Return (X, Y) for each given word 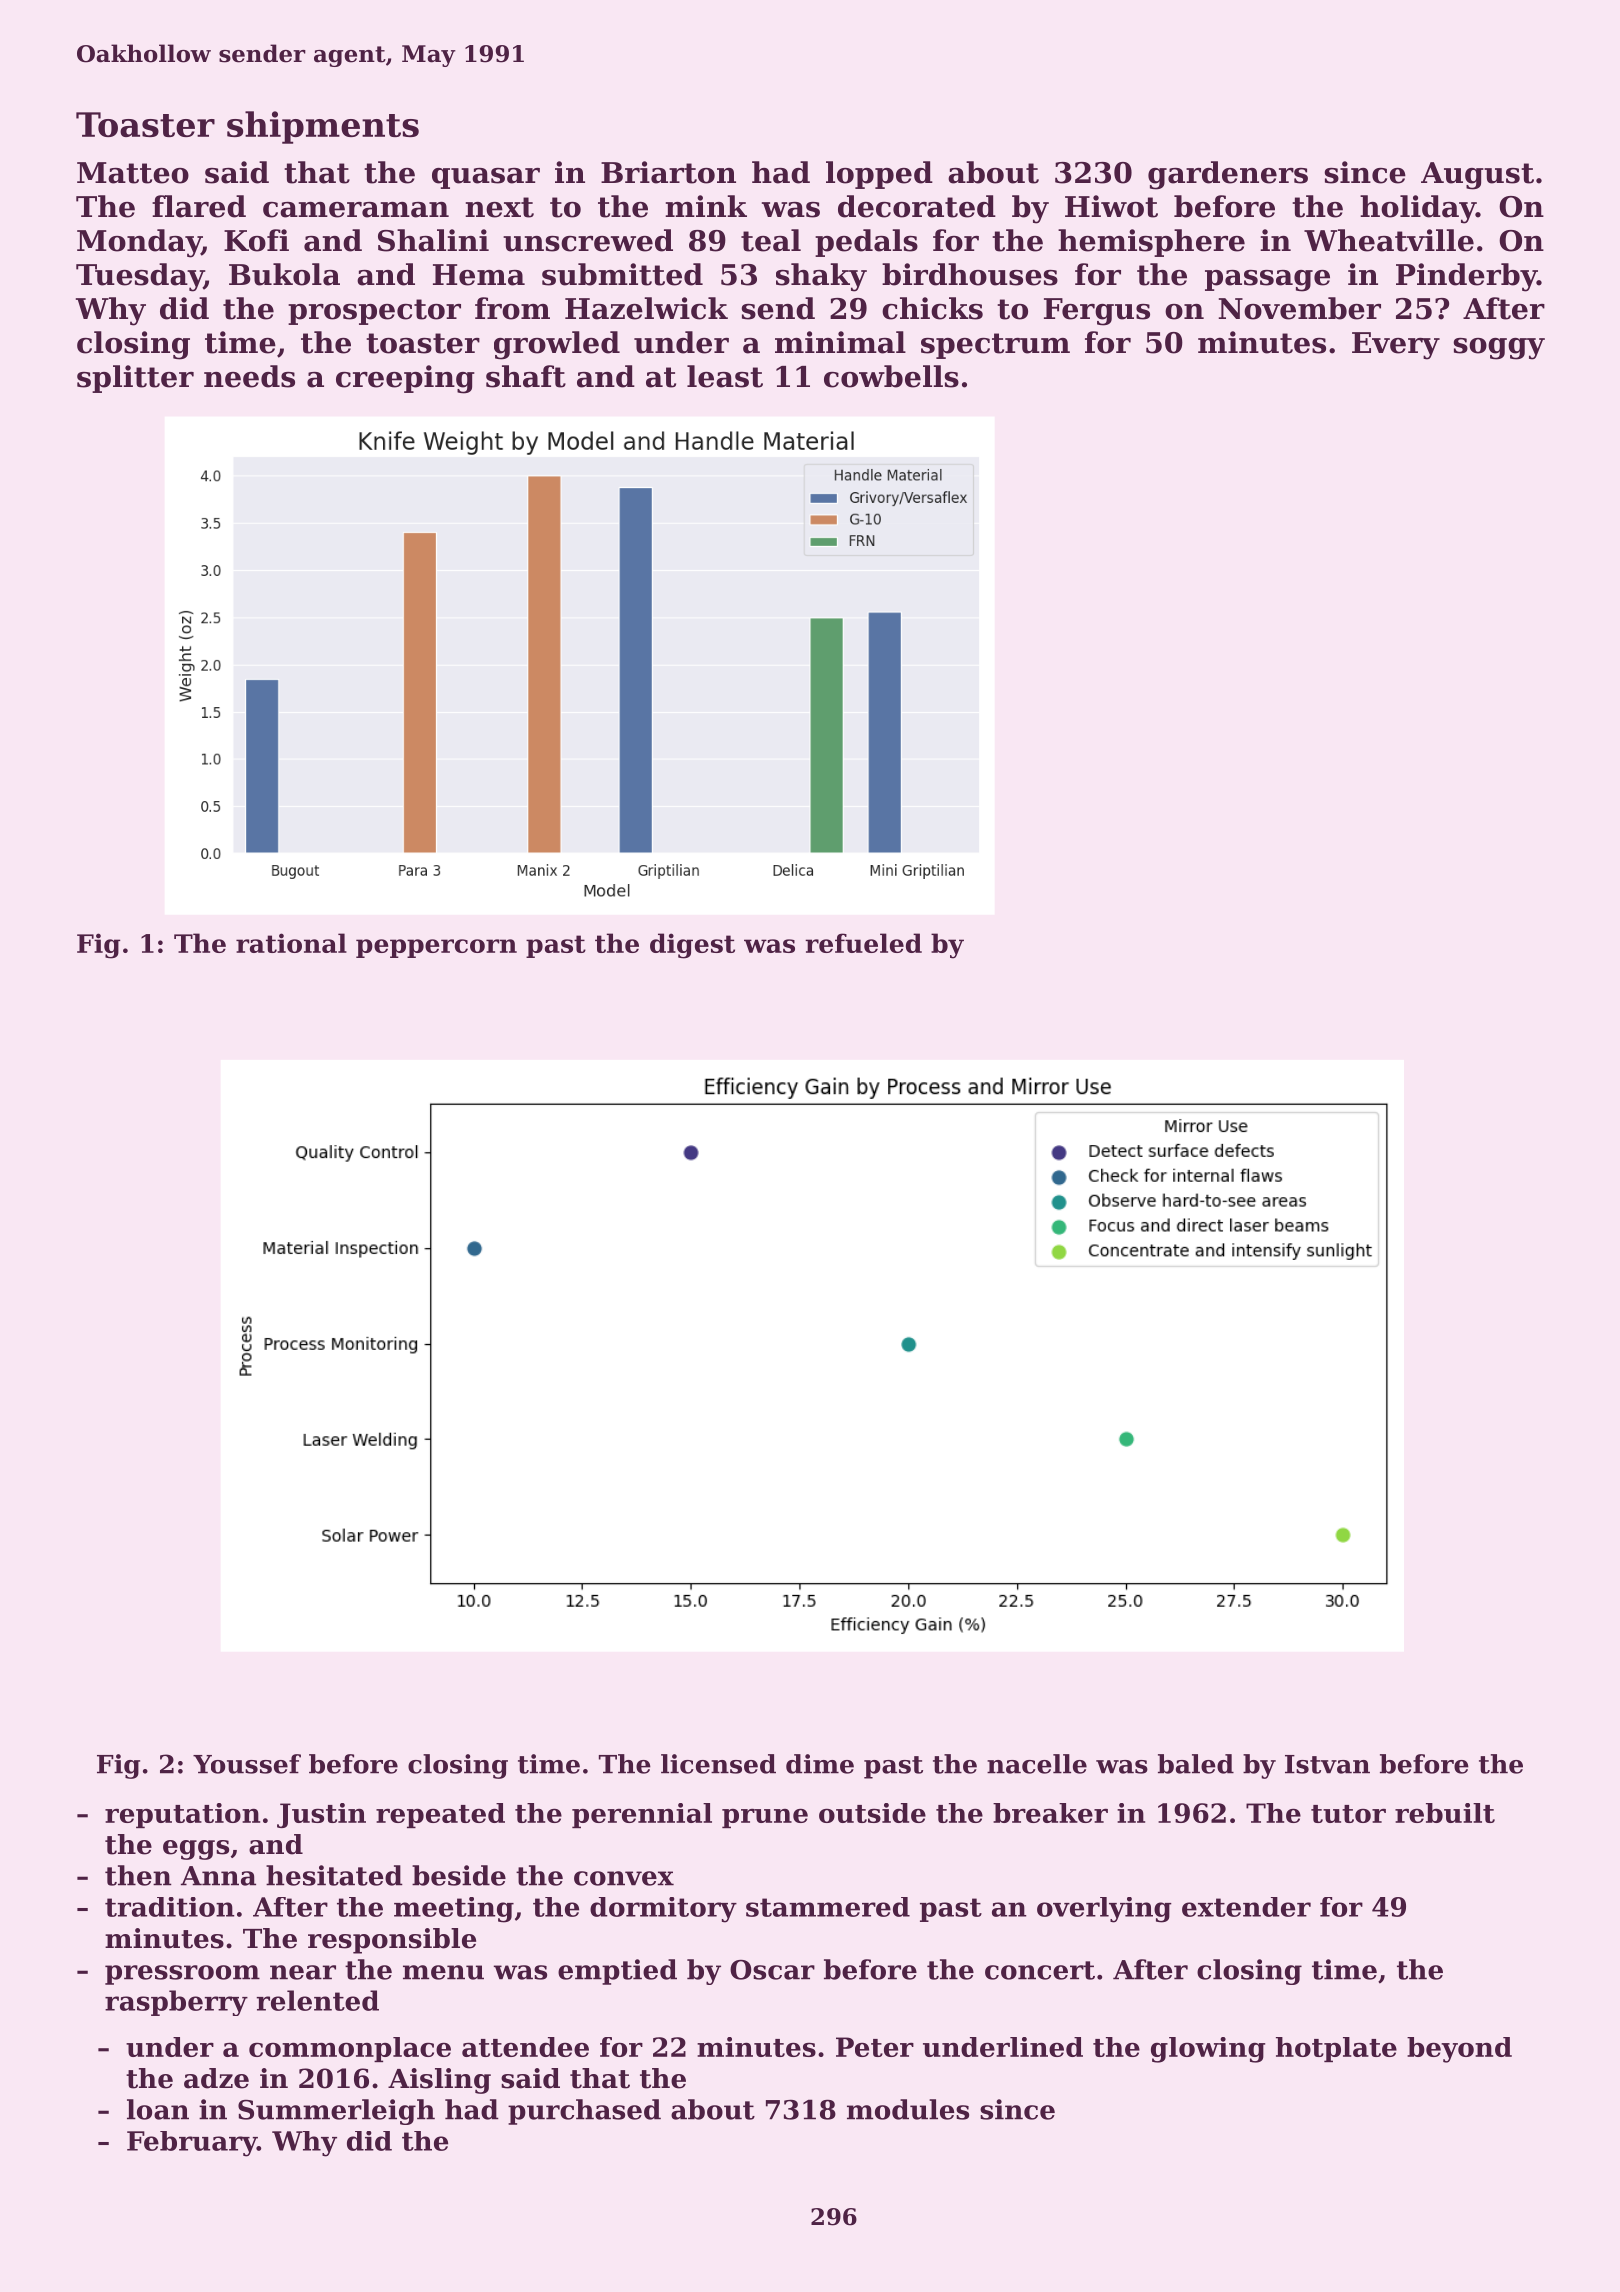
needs (249, 376)
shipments (323, 127)
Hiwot (1111, 206)
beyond (1459, 2050)
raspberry (176, 2003)
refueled (863, 943)
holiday (1418, 209)
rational (291, 943)
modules (908, 2109)
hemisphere (1151, 243)
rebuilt (1445, 1813)
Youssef (247, 1764)
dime (820, 1764)
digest (692, 946)
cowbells (891, 376)
